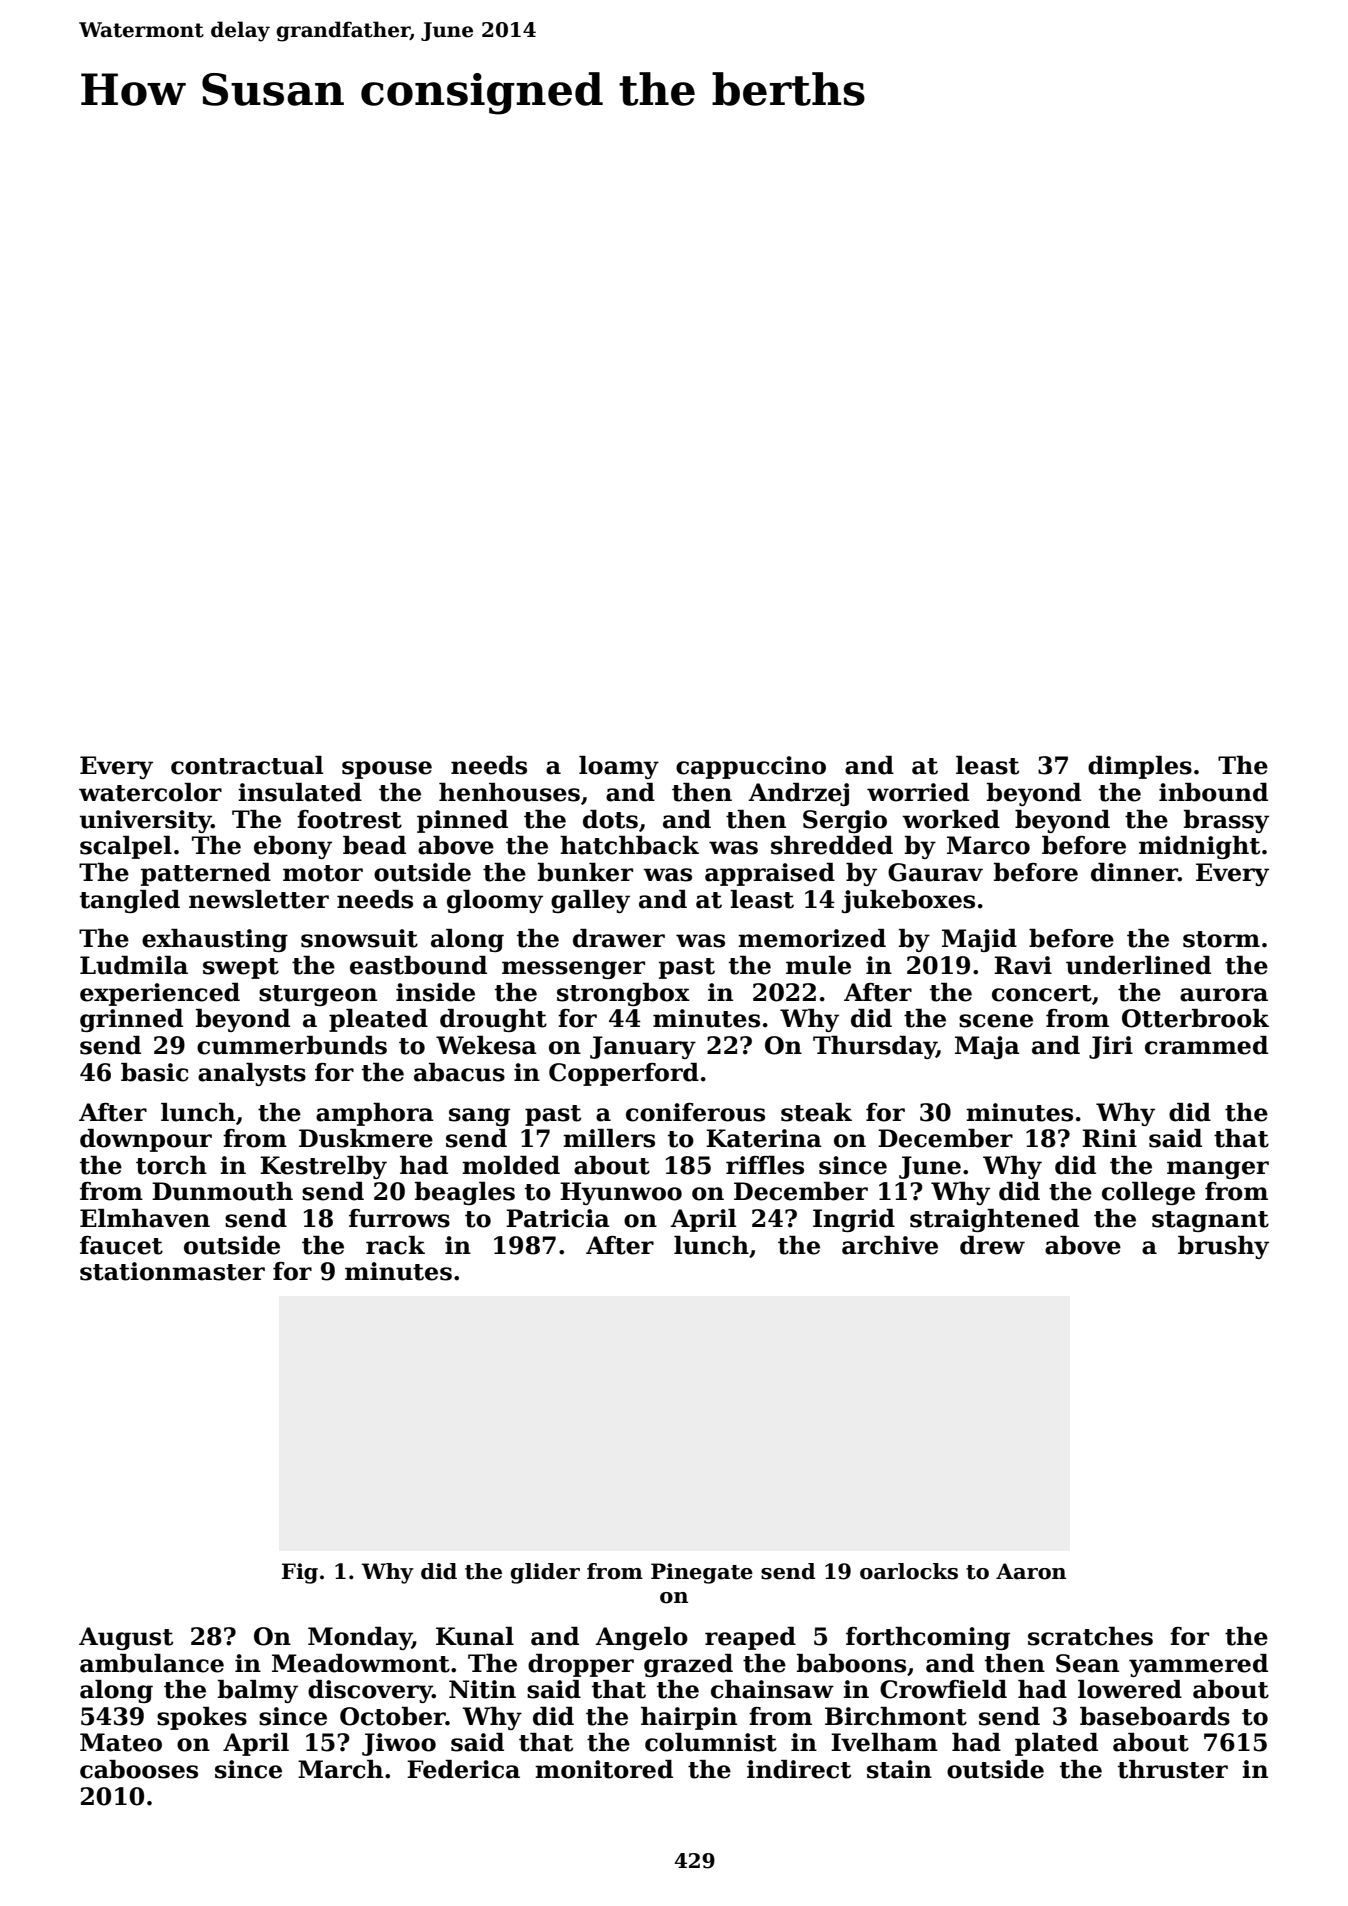 The image size is (1348, 1906). I want to click on henhouses, so click(509, 792).
